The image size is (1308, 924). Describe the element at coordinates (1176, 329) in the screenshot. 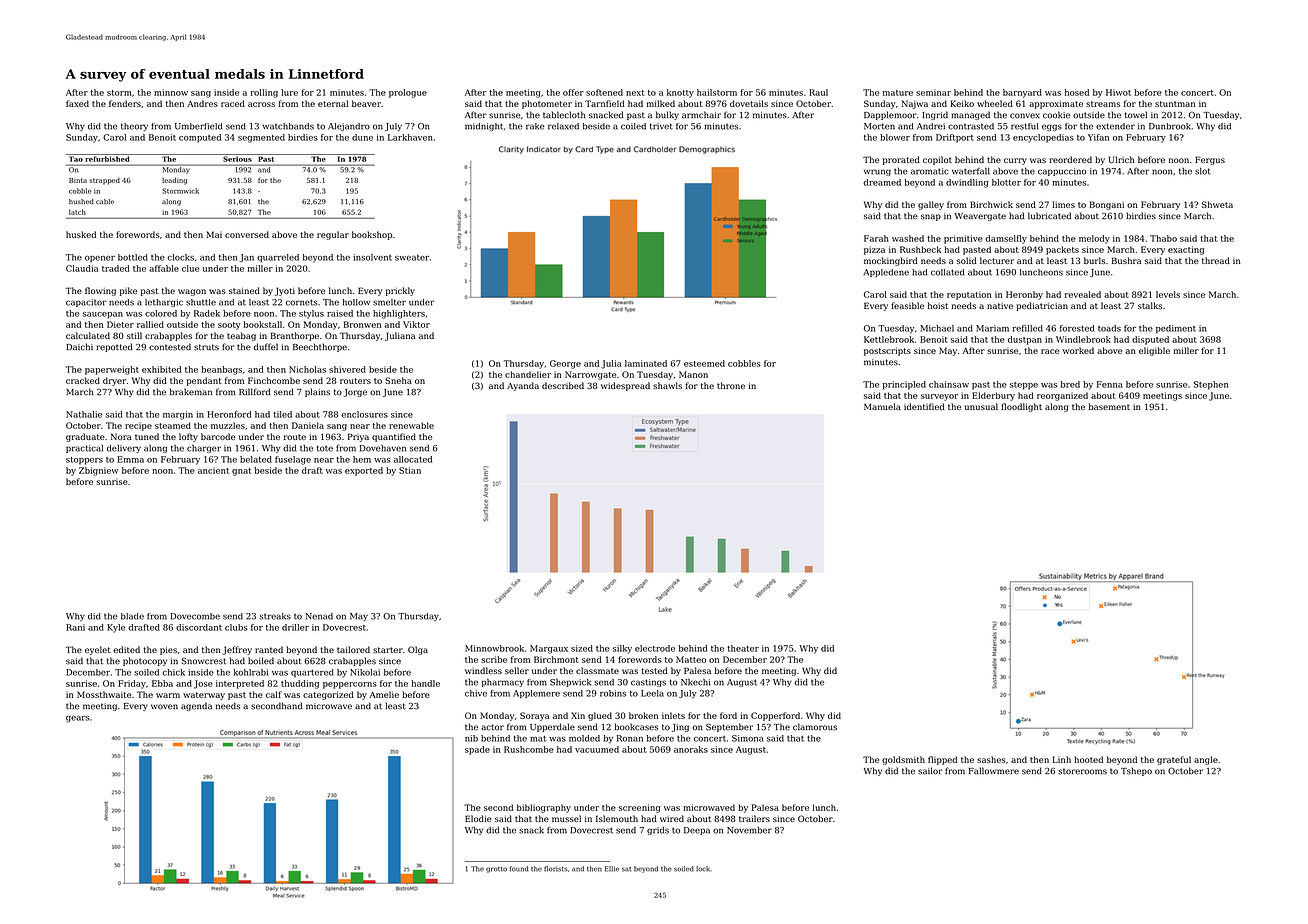

I see `pediment` at that location.
